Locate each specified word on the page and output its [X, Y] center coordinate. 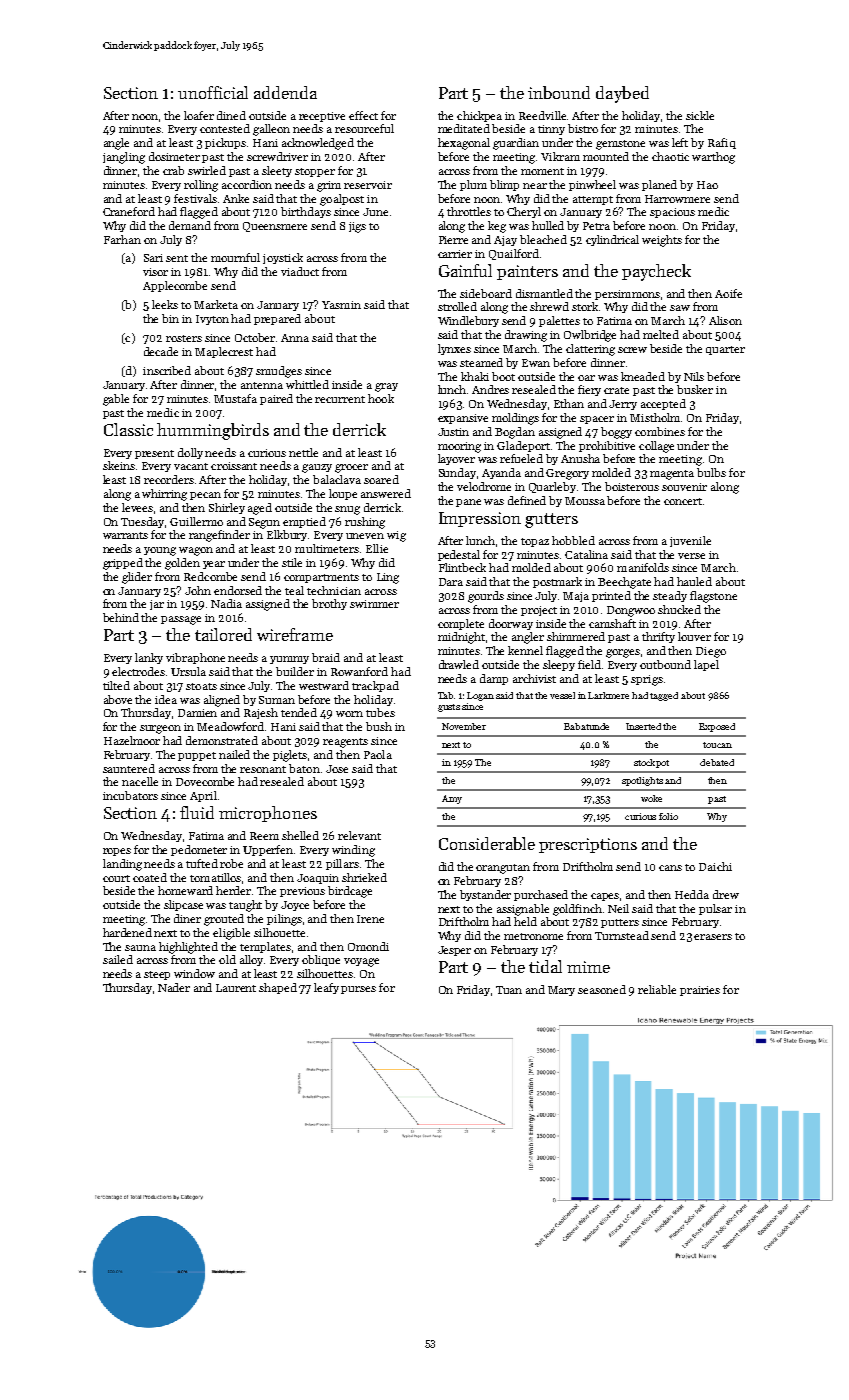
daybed [622, 94]
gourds [486, 597]
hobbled [573, 540]
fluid [197, 812]
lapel [706, 665]
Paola [378, 754]
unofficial [213, 92]
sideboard [486, 293]
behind [121, 617]
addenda [285, 92]
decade [161, 351]
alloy [251, 960]
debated [717, 762]
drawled [459, 664]
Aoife [728, 293]
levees [137, 507]
